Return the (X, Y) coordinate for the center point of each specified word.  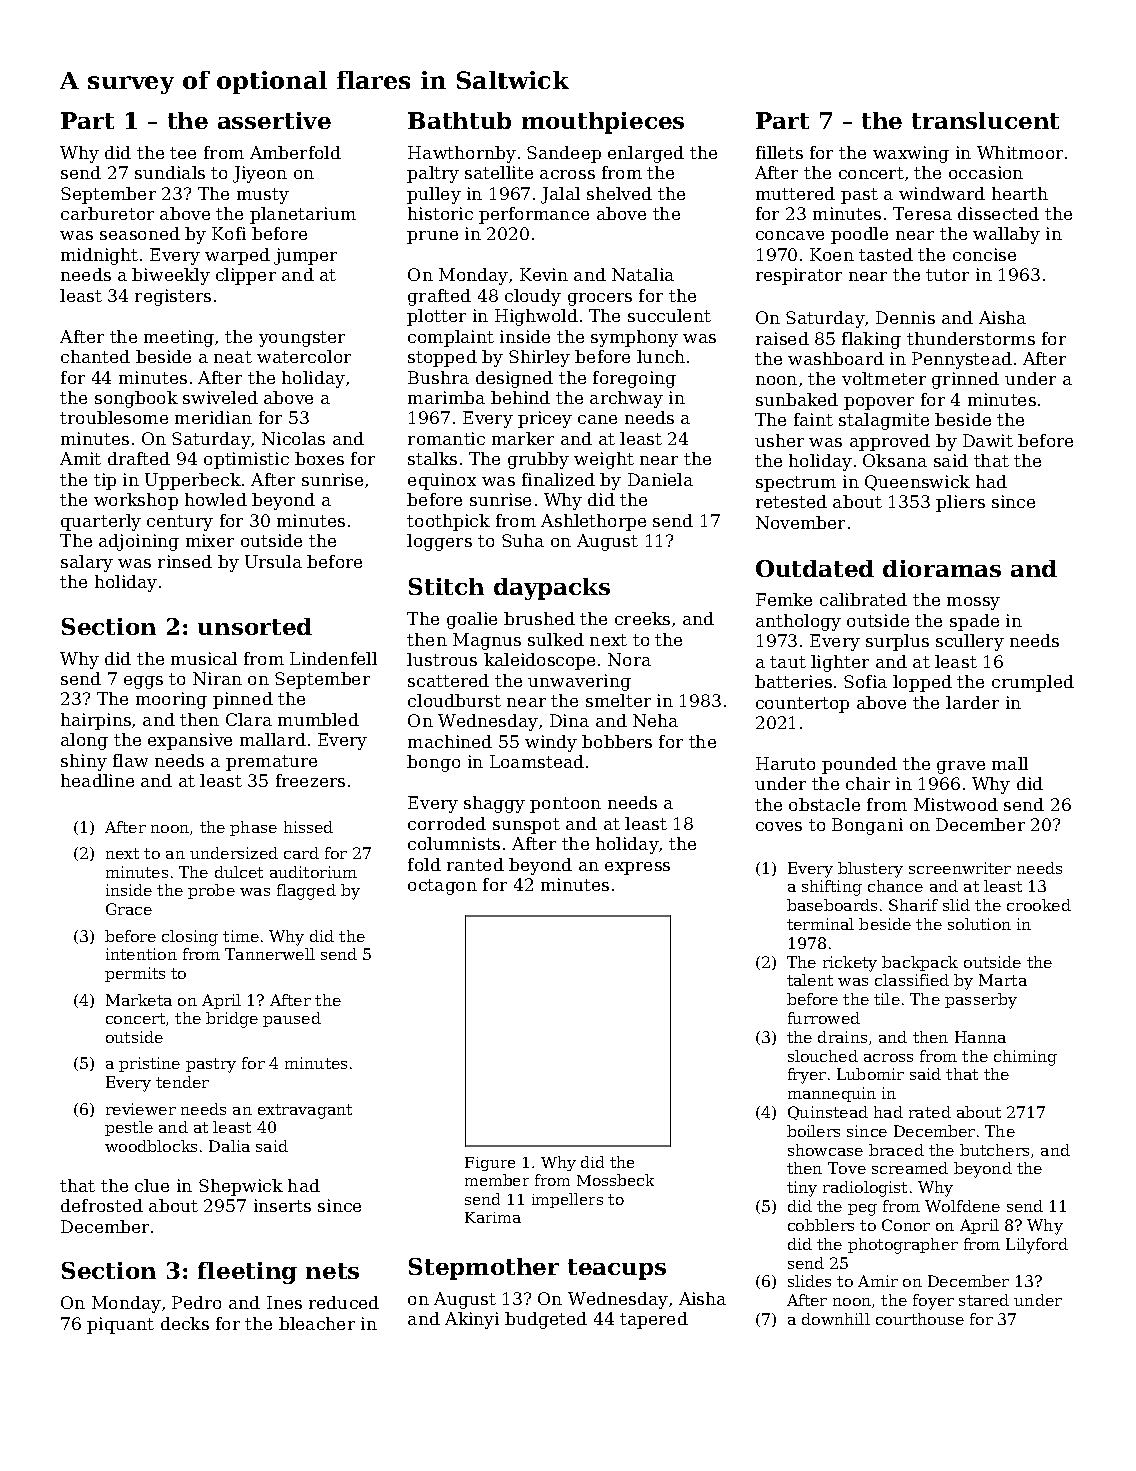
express (637, 868)
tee (183, 153)
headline (97, 780)
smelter (618, 700)
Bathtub (459, 120)
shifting (832, 888)
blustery (870, 870)
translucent (985, 120)
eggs (143, 682)
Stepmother (484, 1269)
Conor (906, 1225)
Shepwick (241, 1187)
